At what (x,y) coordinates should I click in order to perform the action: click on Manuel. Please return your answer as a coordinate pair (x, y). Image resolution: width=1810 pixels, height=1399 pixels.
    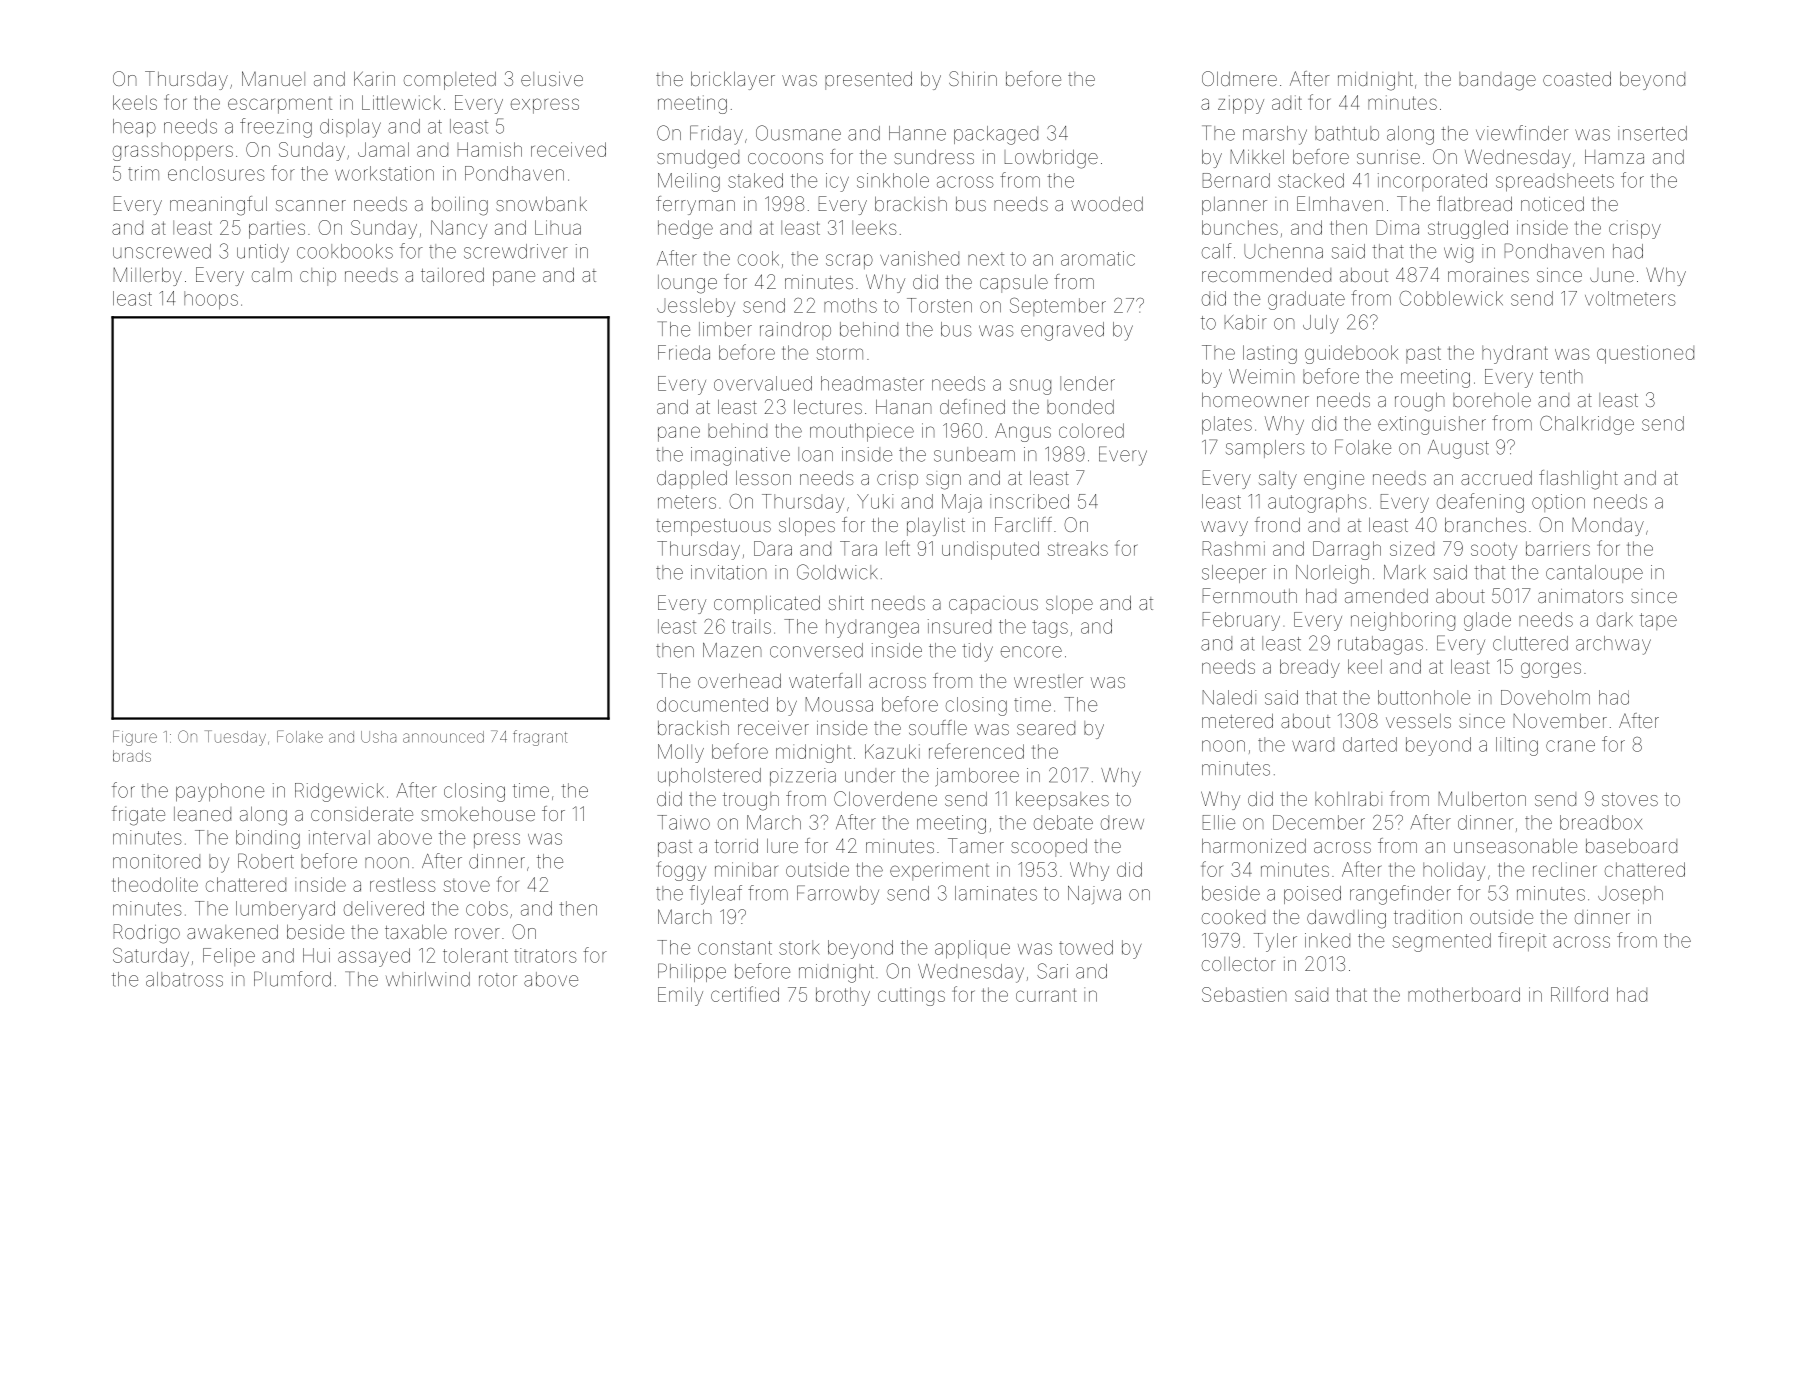
    Looking at the image, I should click on (273, 78).
